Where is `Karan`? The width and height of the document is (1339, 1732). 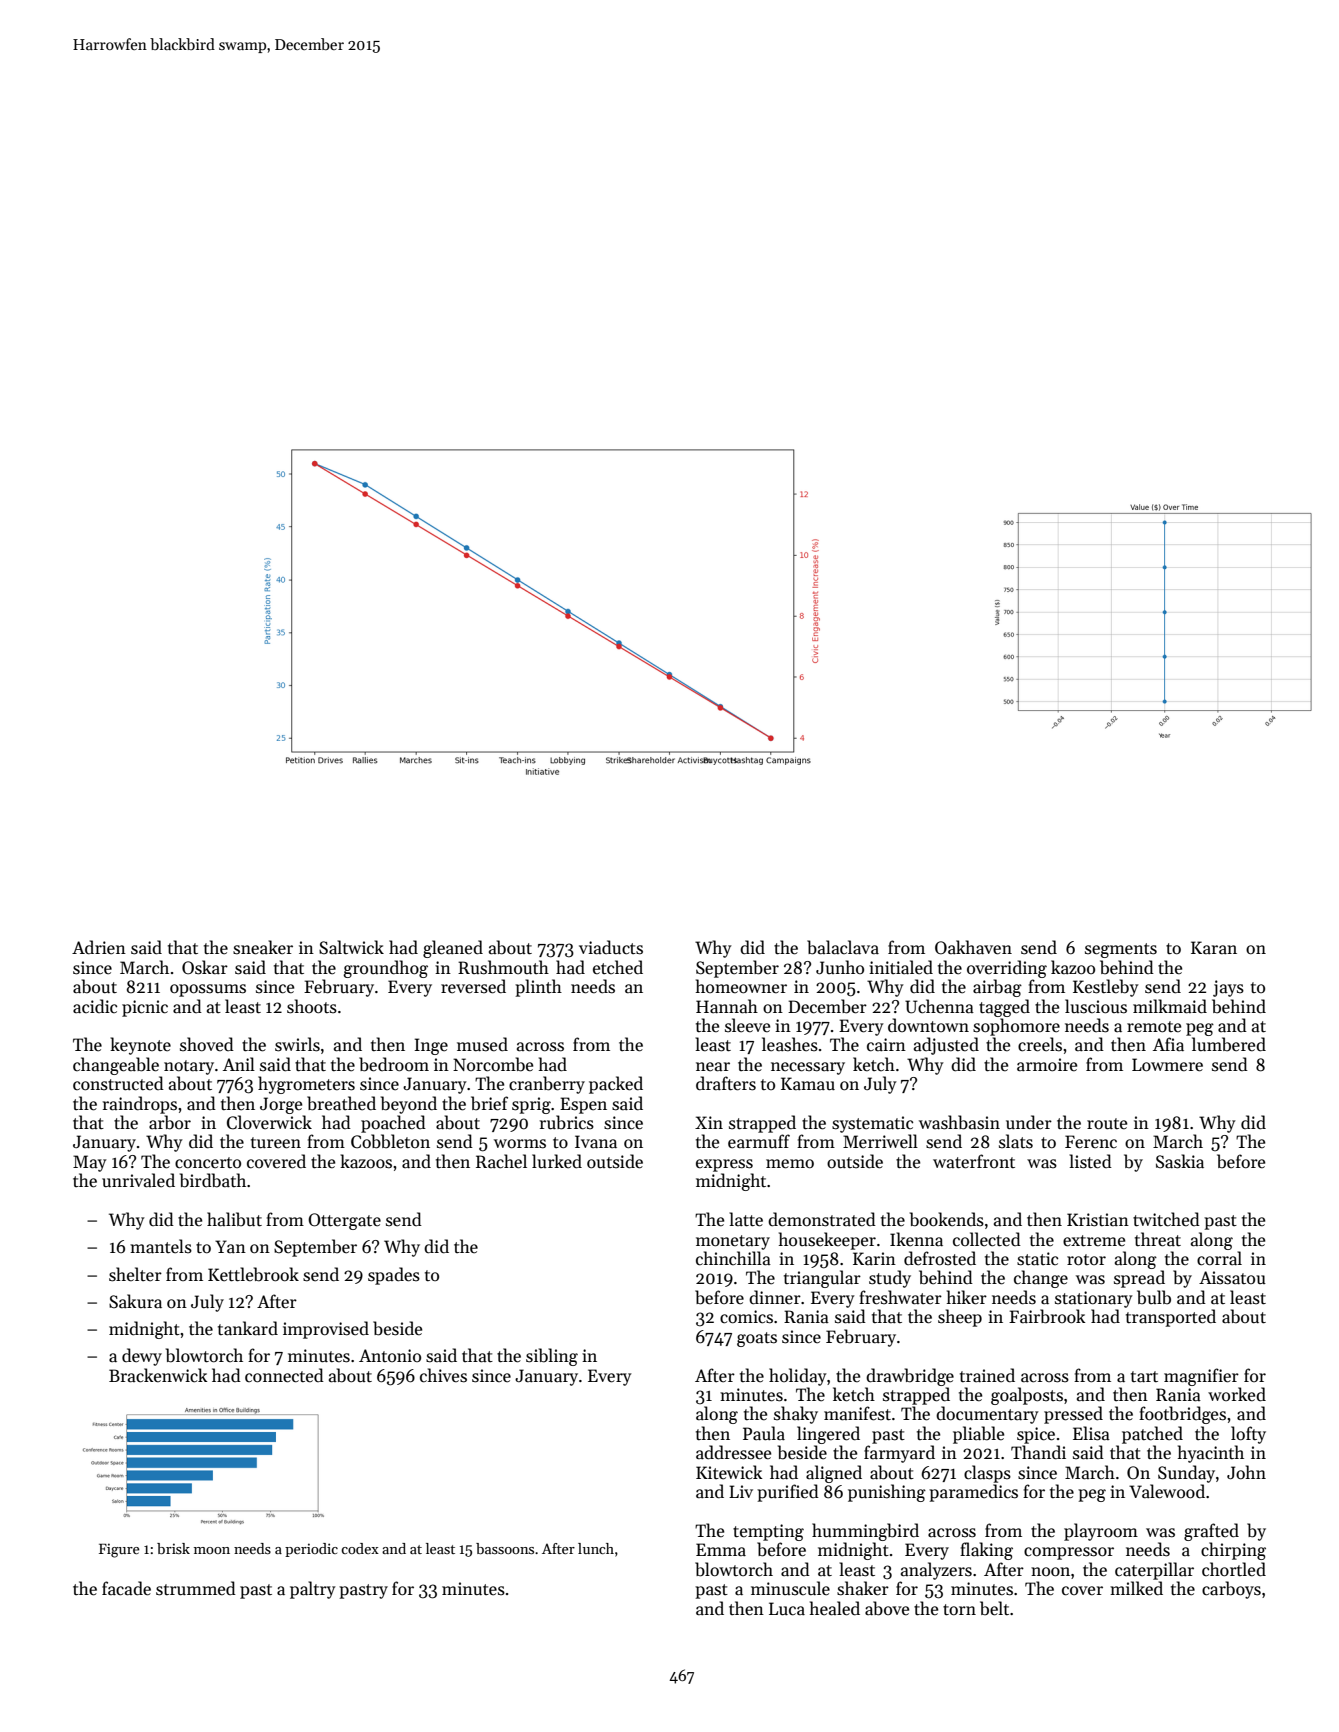
Karan is located at coordinates (1214, 947).
